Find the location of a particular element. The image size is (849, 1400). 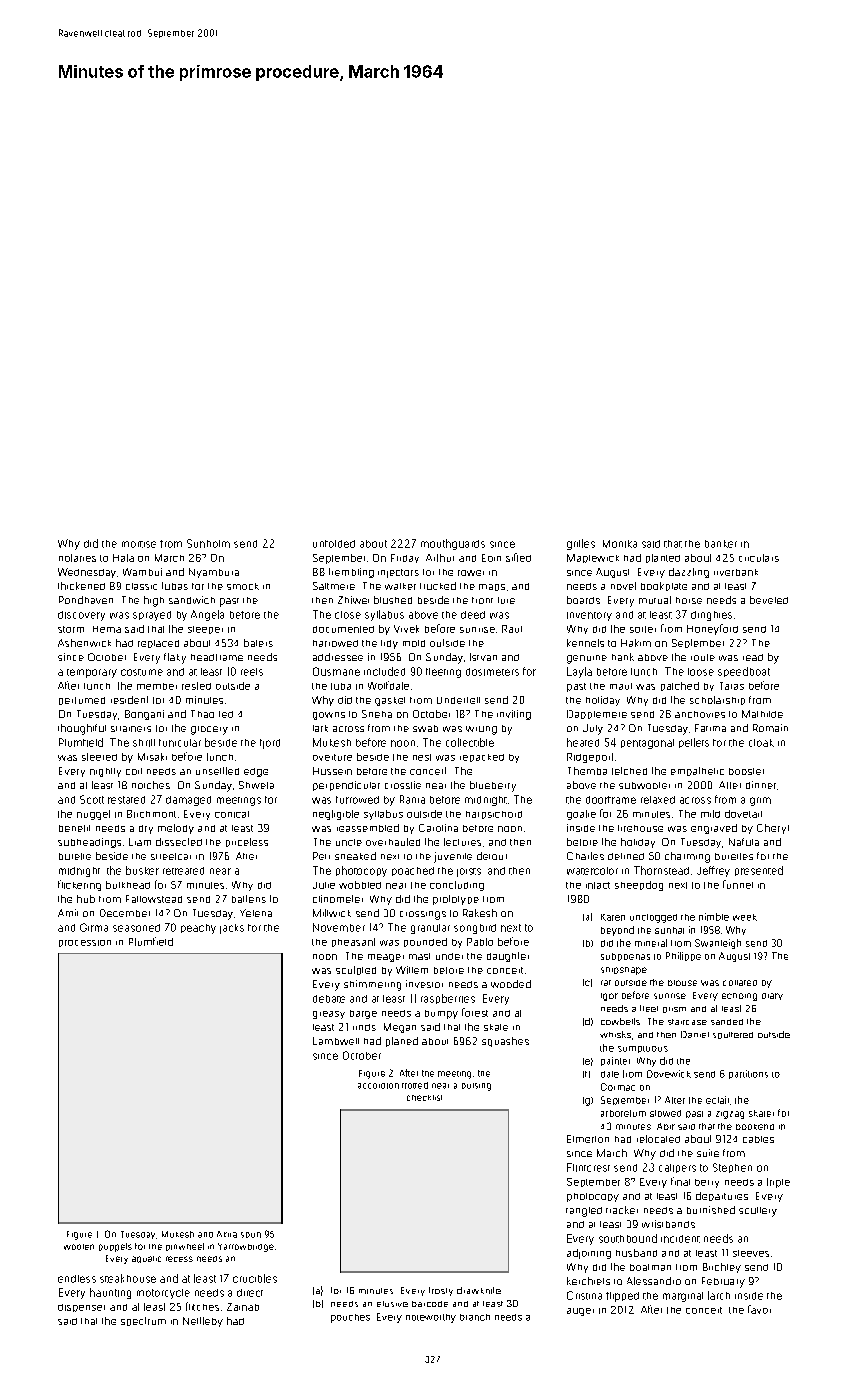

perpendicular is located at coordinates (346, 786).
